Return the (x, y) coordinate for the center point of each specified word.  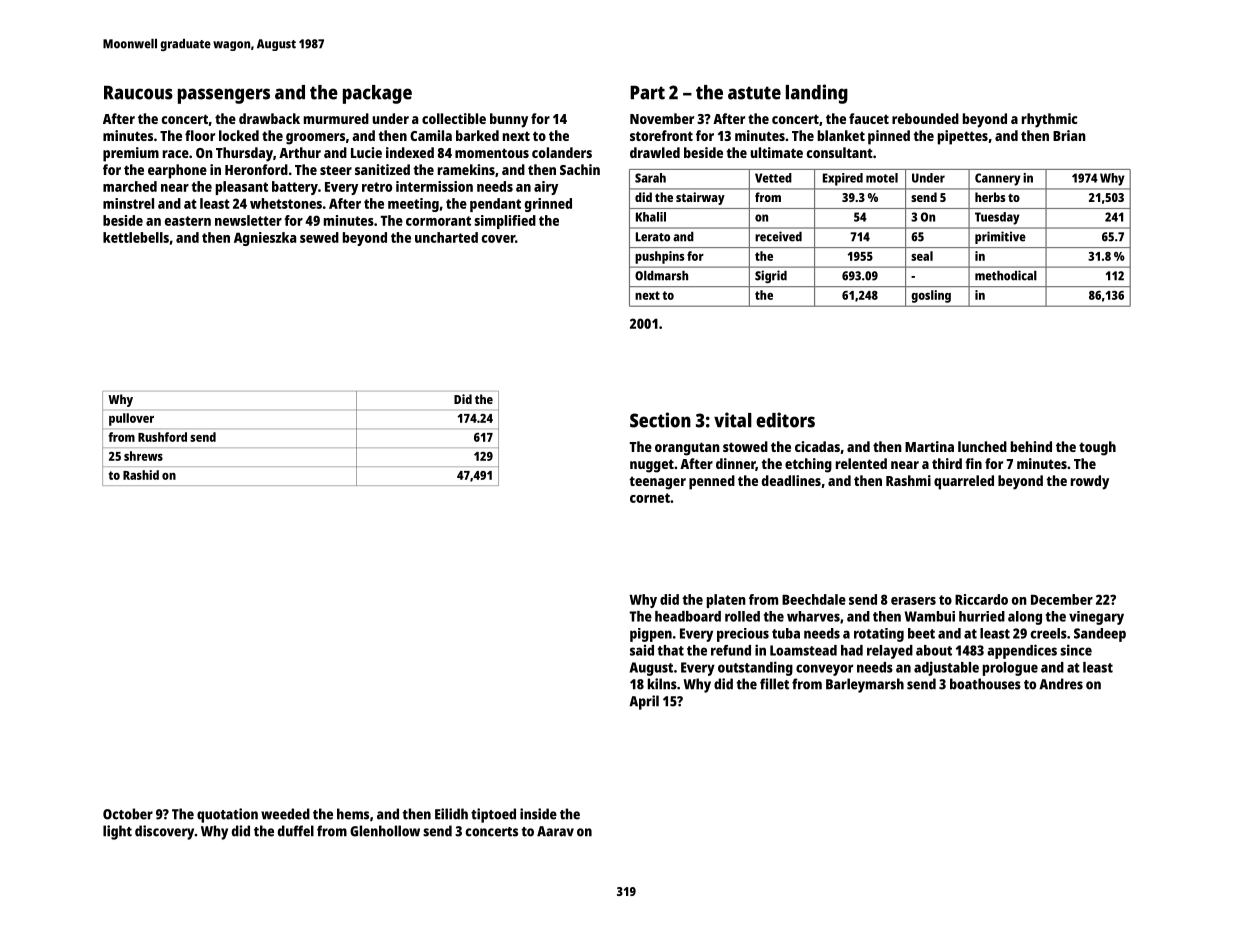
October (128, 814)
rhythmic (1049, 120)
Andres (1061, 684)
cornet (650, 498)
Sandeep (1100, 635)
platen (726, 601)
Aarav (555, 831)
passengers (224, 96)
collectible (454, 118)
